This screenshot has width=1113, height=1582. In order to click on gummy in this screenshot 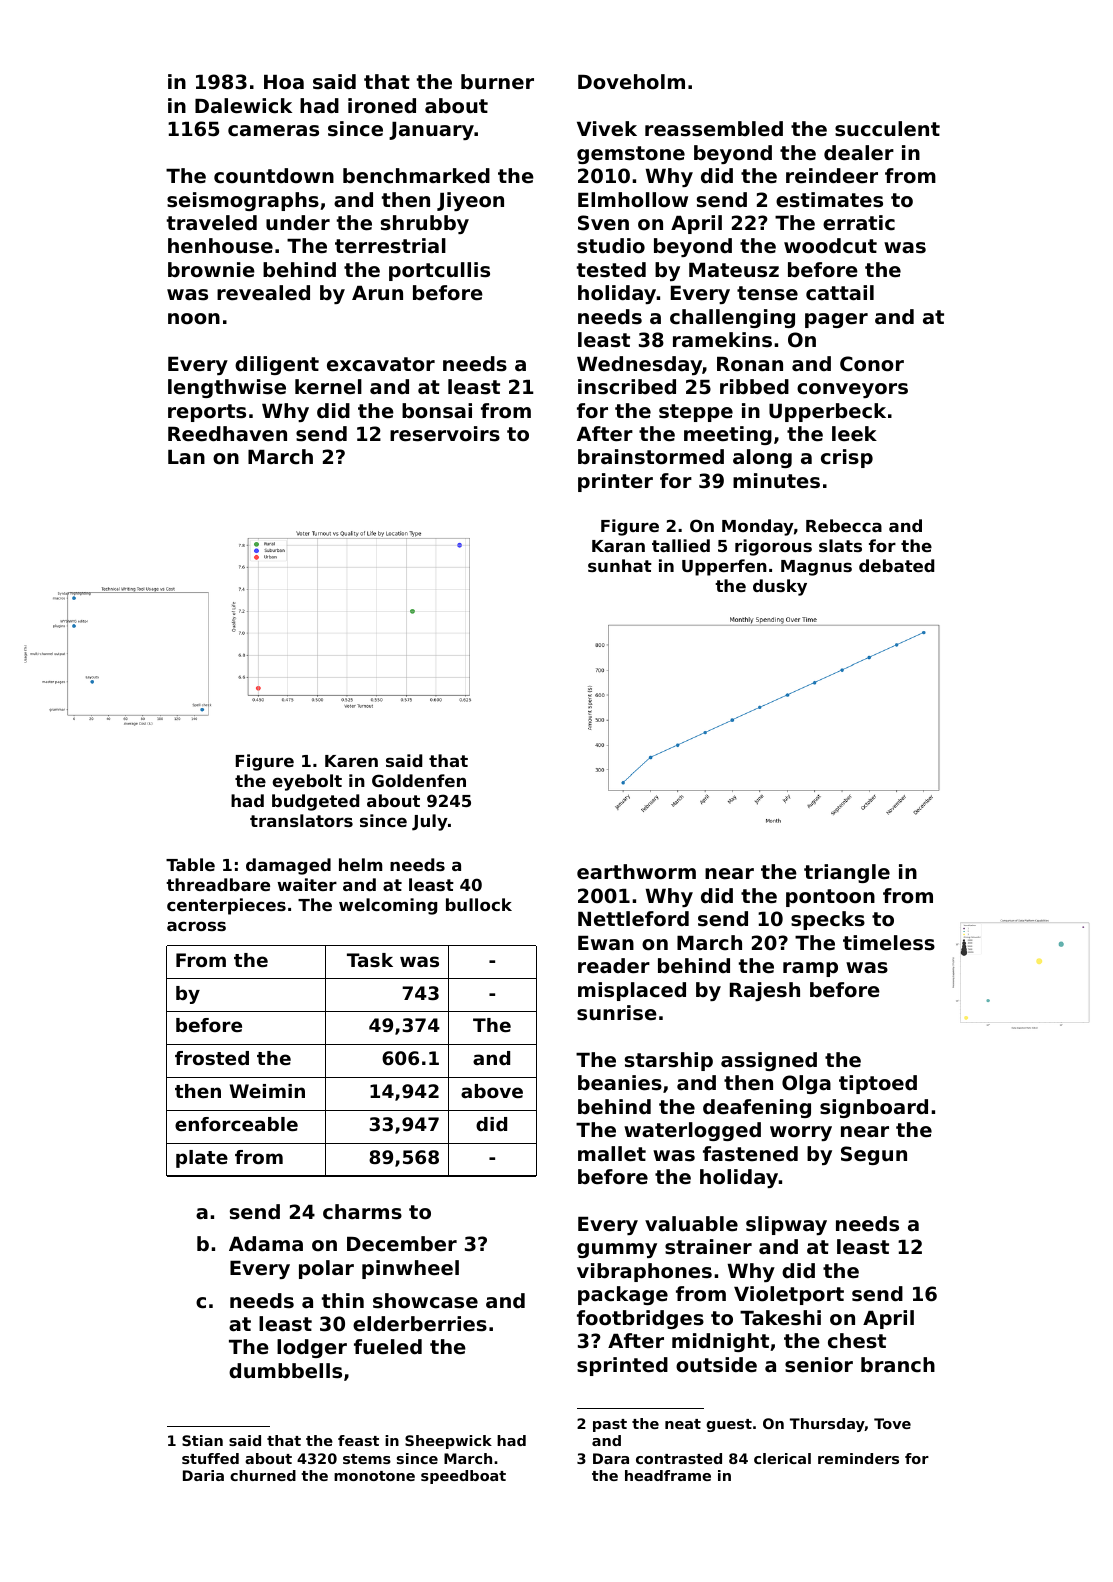, I will do `click(617, 1250)`.
